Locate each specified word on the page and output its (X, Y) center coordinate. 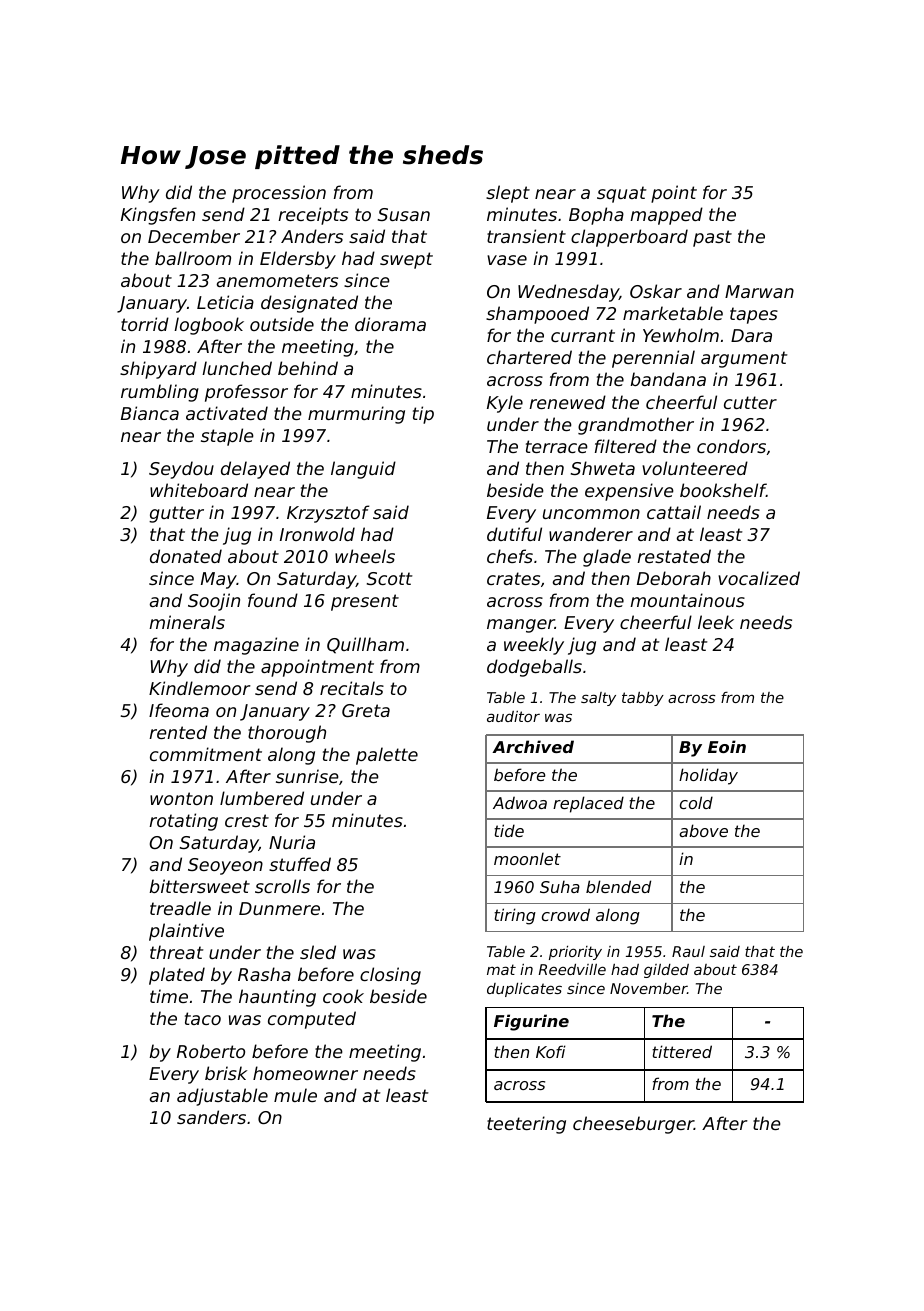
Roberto (211, 1051)
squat (621, 194)
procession (279, 194)
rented (178, 732)
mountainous (687, 600)
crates (513, 578)
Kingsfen (158, 216)
